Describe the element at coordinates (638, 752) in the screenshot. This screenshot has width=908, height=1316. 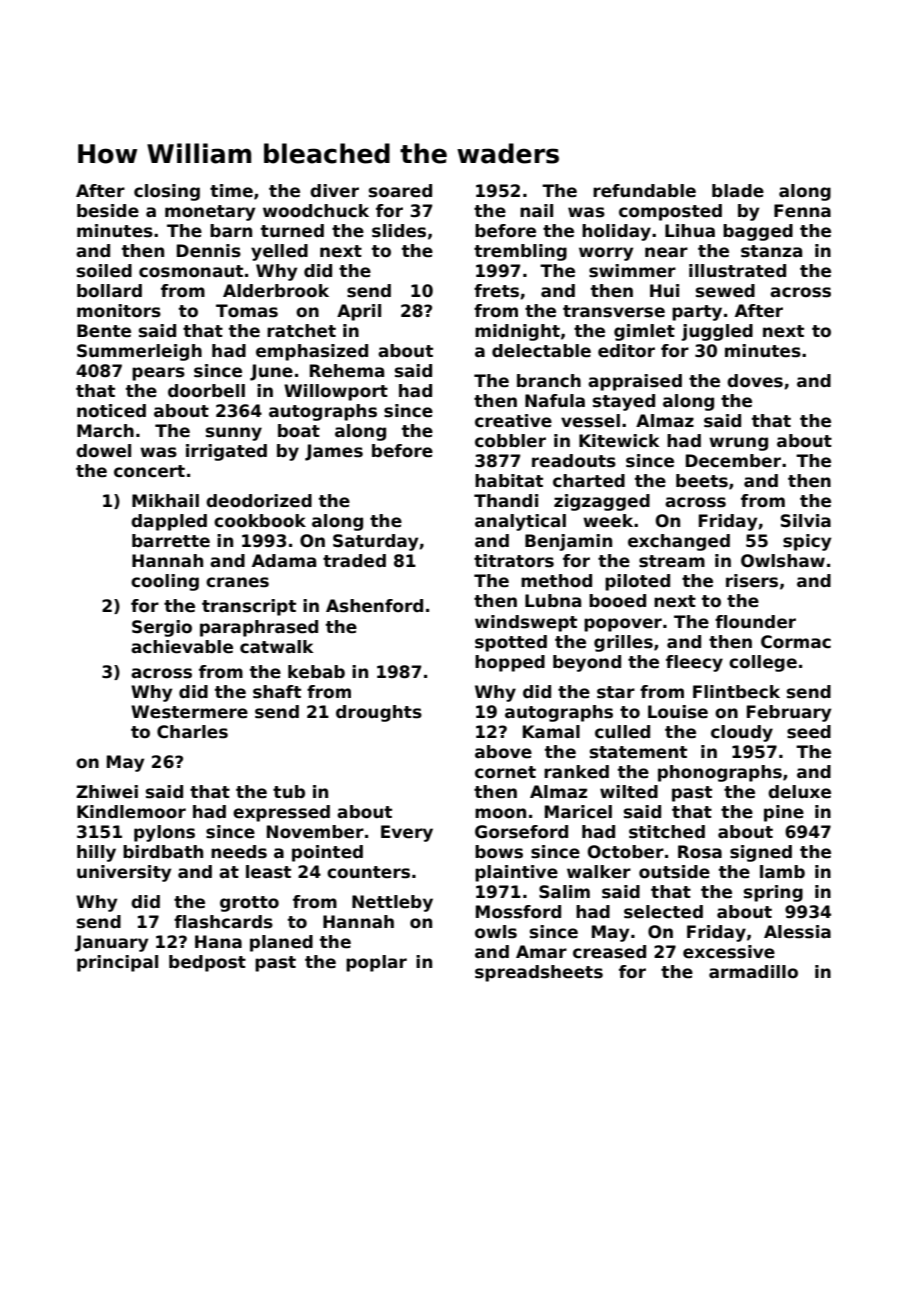
I see `statement` at that location.
